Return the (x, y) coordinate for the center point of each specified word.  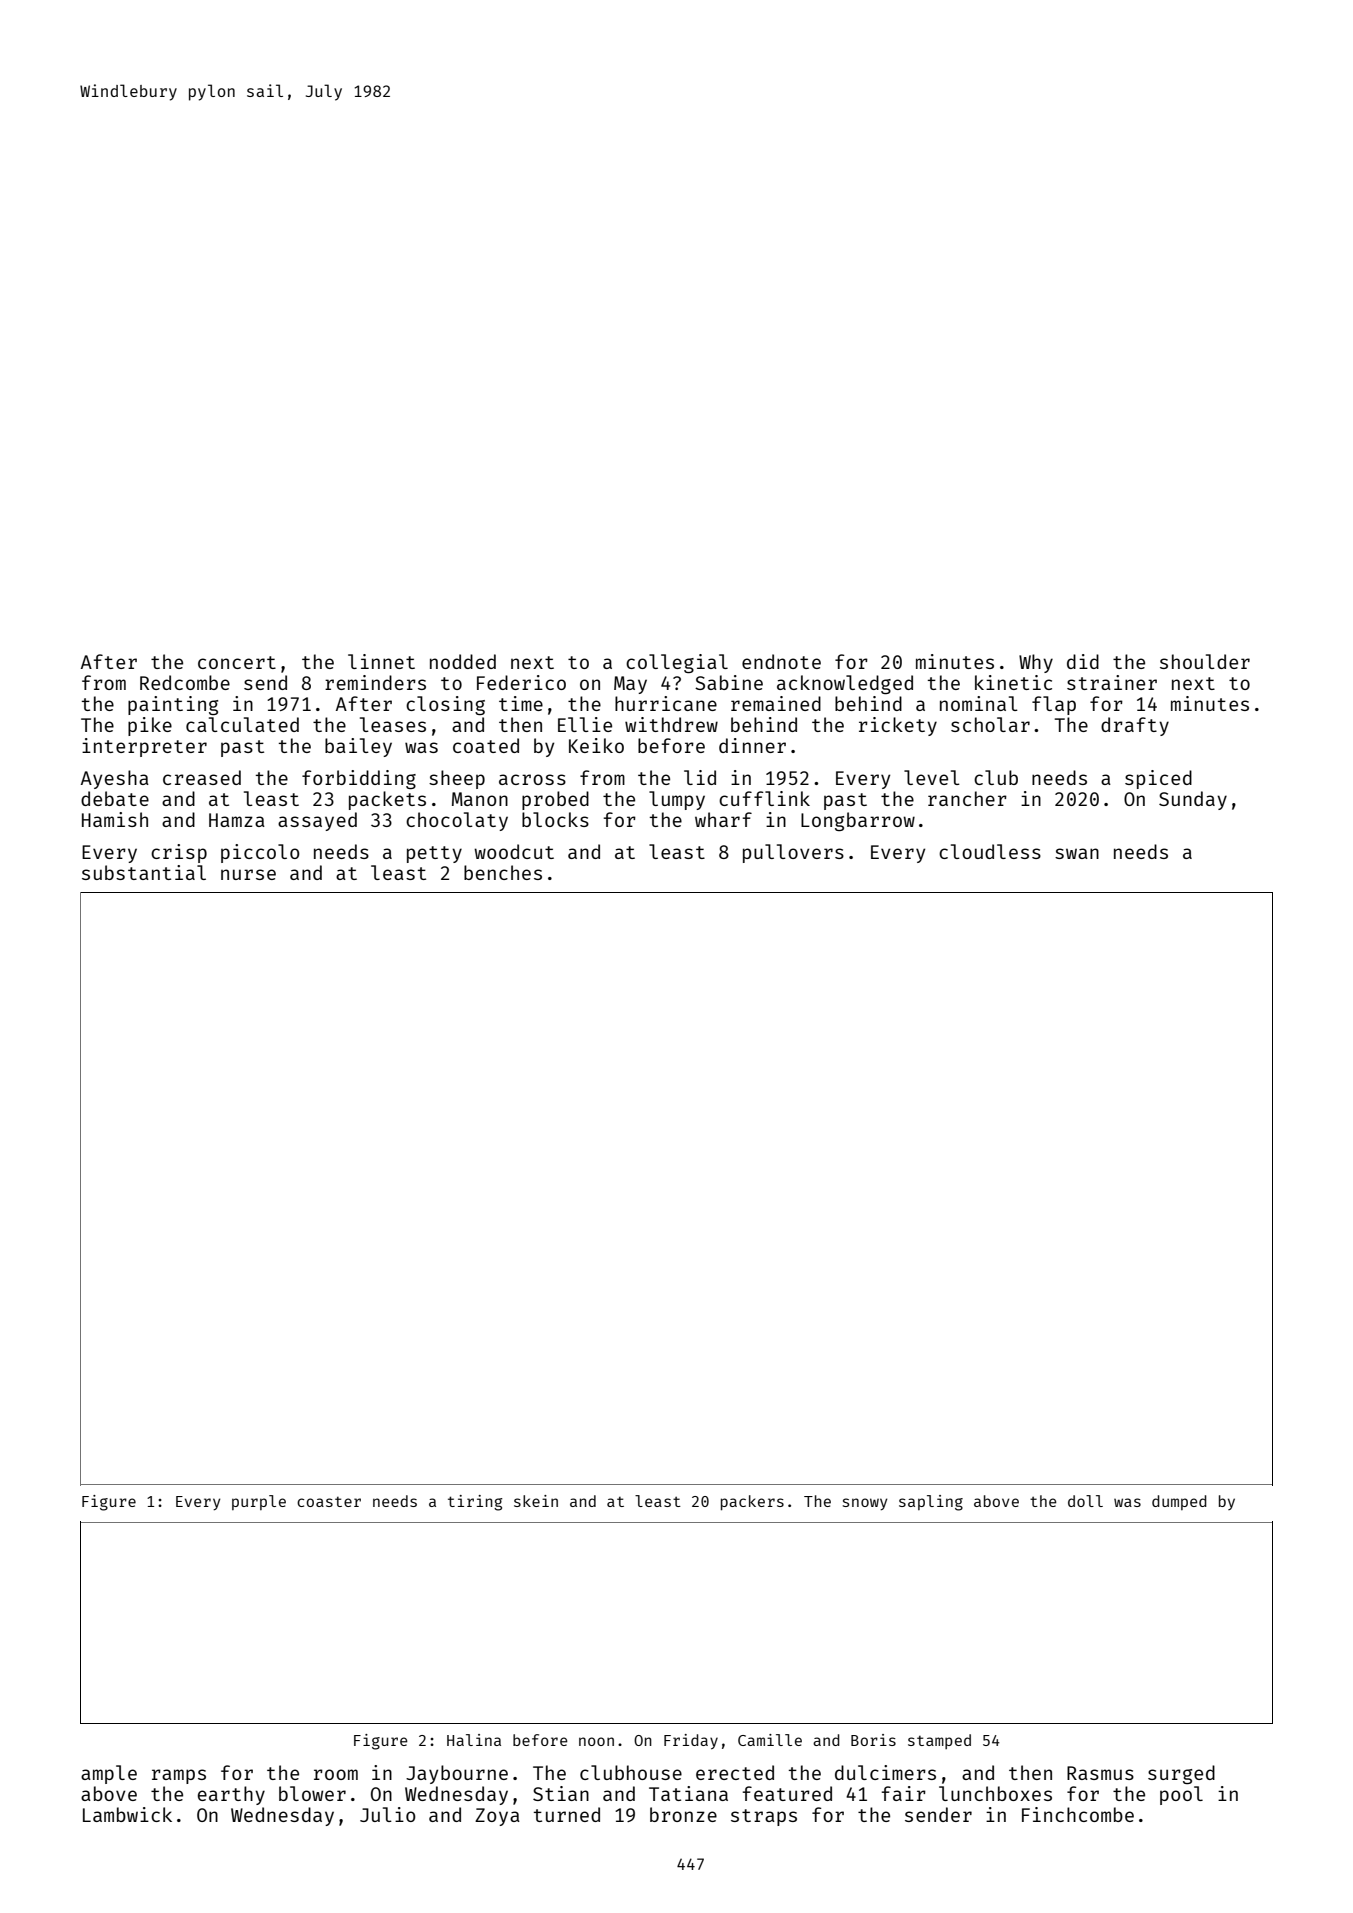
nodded (463, 661)
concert (237, 662)
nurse (248, 874)
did (1083, 661)
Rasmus (1100, 1773)
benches (503, 872)
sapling (931, 1503)
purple (259, 1502)
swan (1077, 853)
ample (109, 1774)
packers (752, 1502)
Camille (770, 1740)
